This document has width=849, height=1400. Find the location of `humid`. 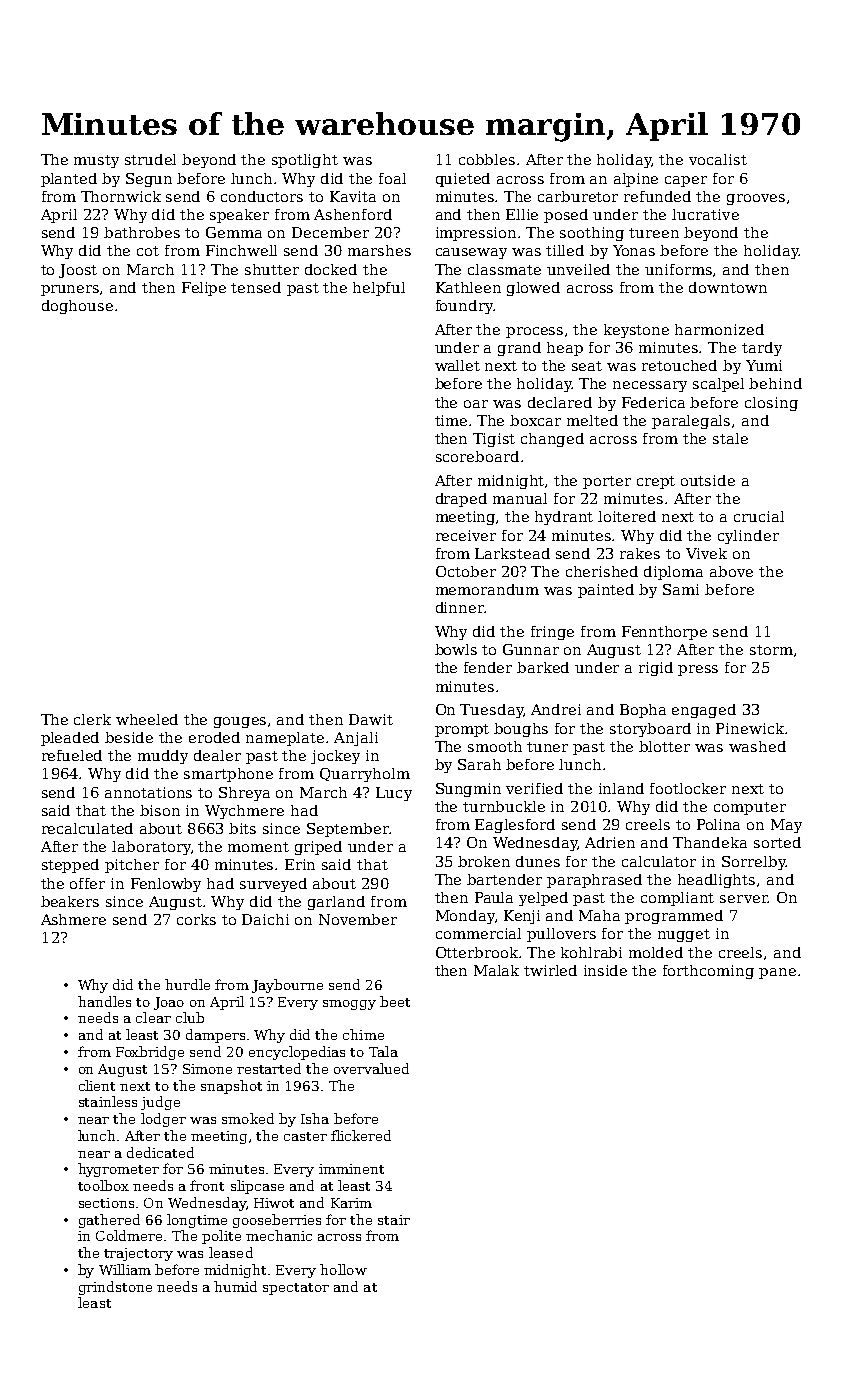

humid is located at coordinates (235, 1286).
